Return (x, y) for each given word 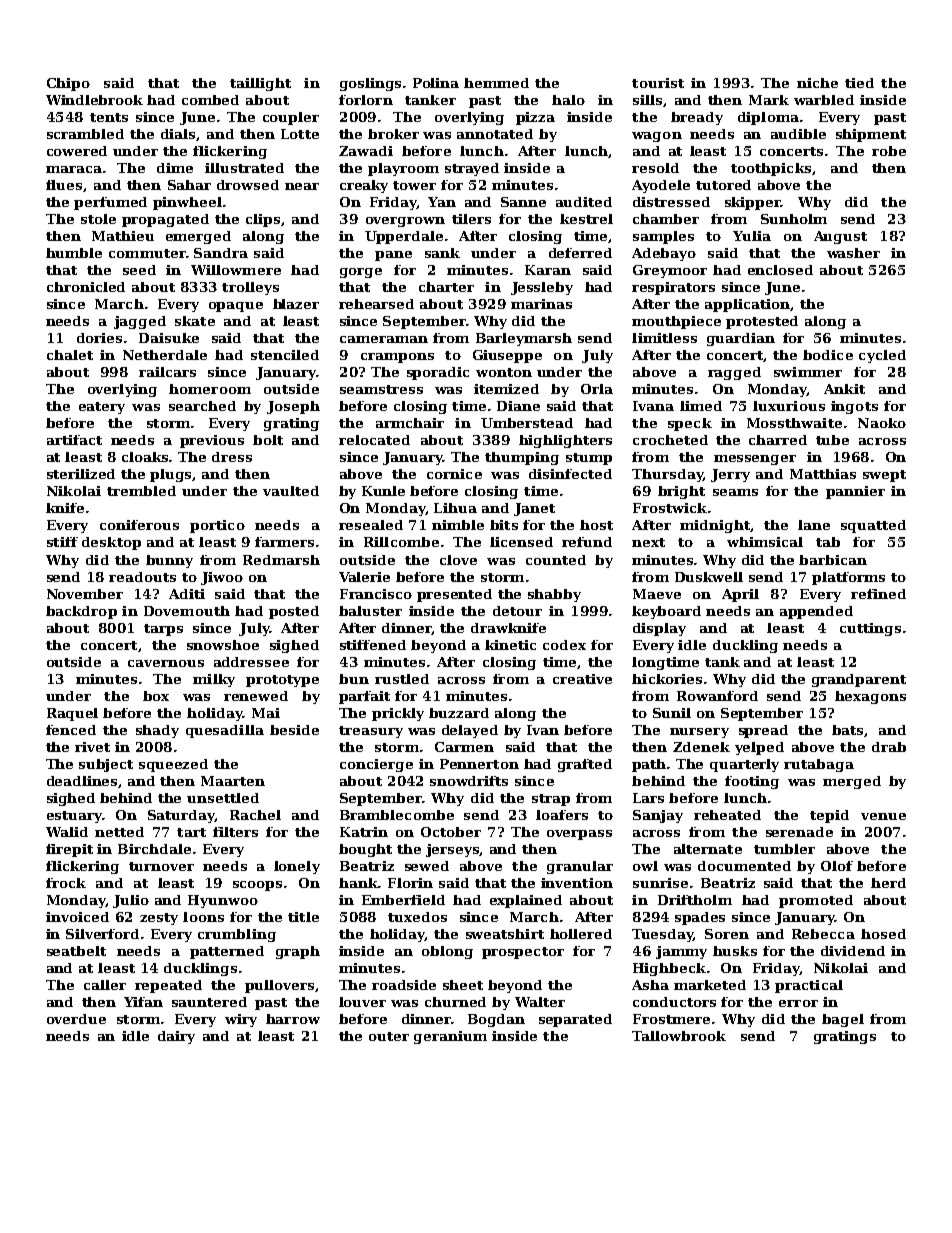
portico (217, 526)
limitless (664, 338)
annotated (495, 134)
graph (298, 952)
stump (589, 459)
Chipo (68, 84)
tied (859, 83)
